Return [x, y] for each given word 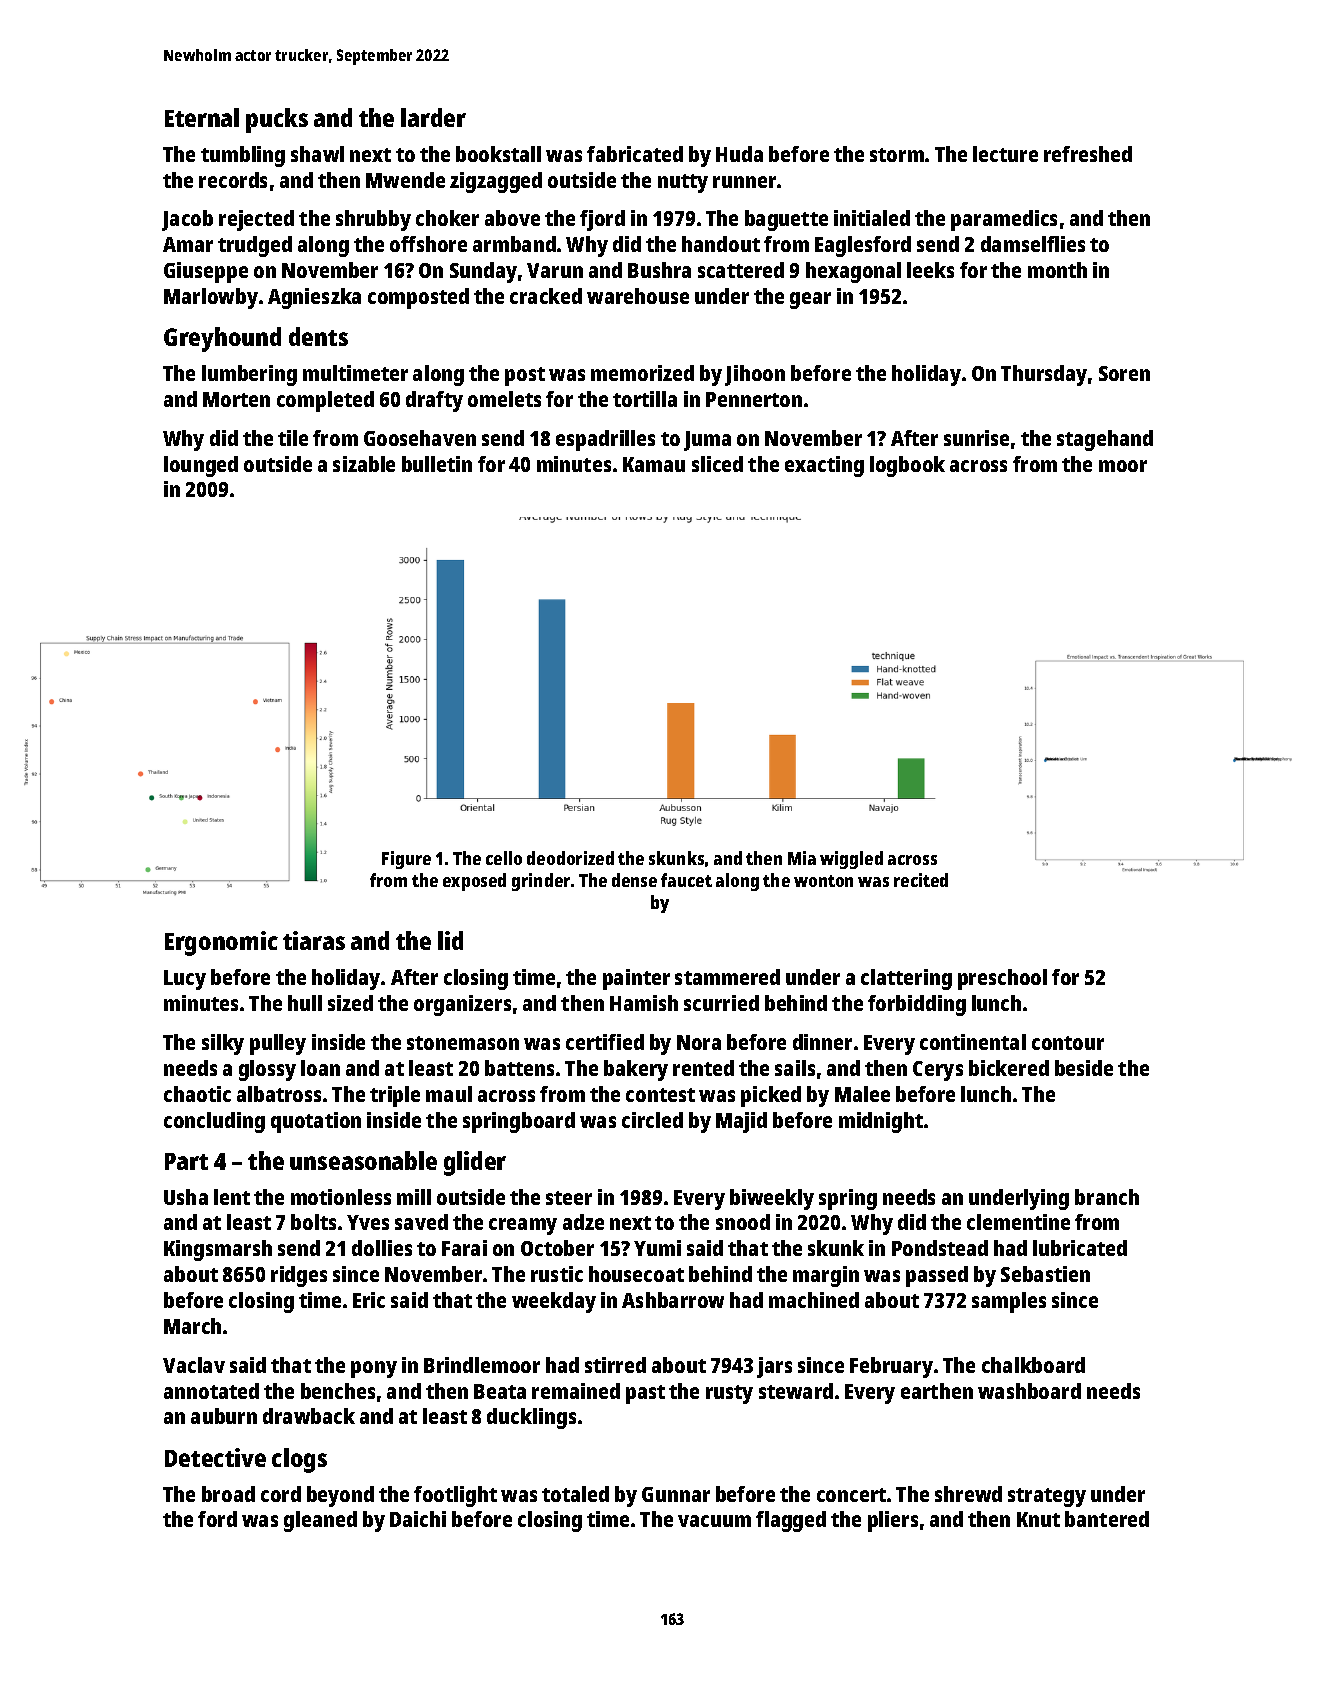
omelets [504, 399]
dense [634, 880]
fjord [602, 220]
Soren [1124, 373]
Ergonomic [221, 943]
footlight [455, 1496]
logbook [907, 466]
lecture [1005, 154]
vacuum [714, 1521]
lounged [201, 466]
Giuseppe [206, 272]
